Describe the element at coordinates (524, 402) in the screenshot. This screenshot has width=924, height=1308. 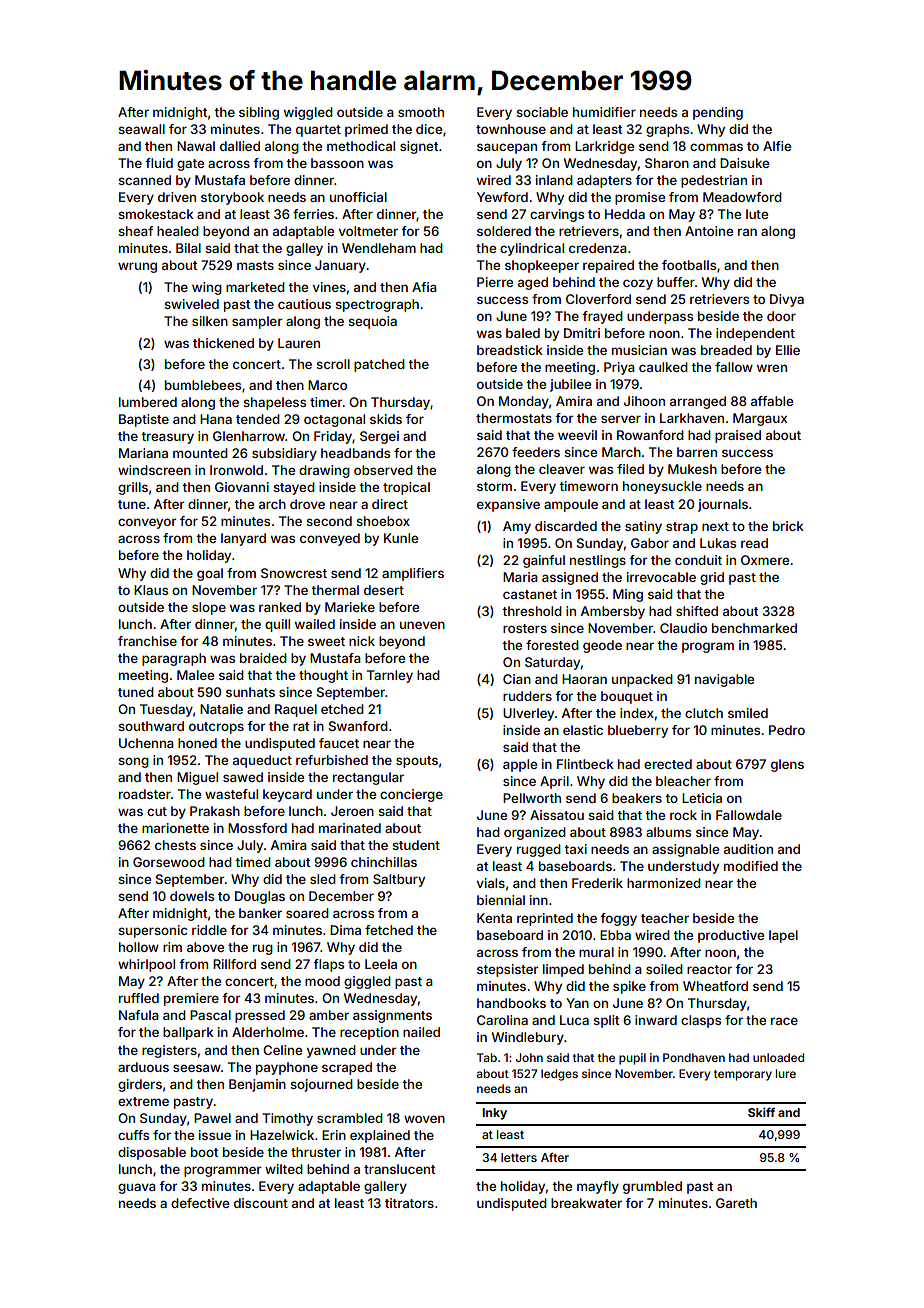
I see `Monday` at that location.
